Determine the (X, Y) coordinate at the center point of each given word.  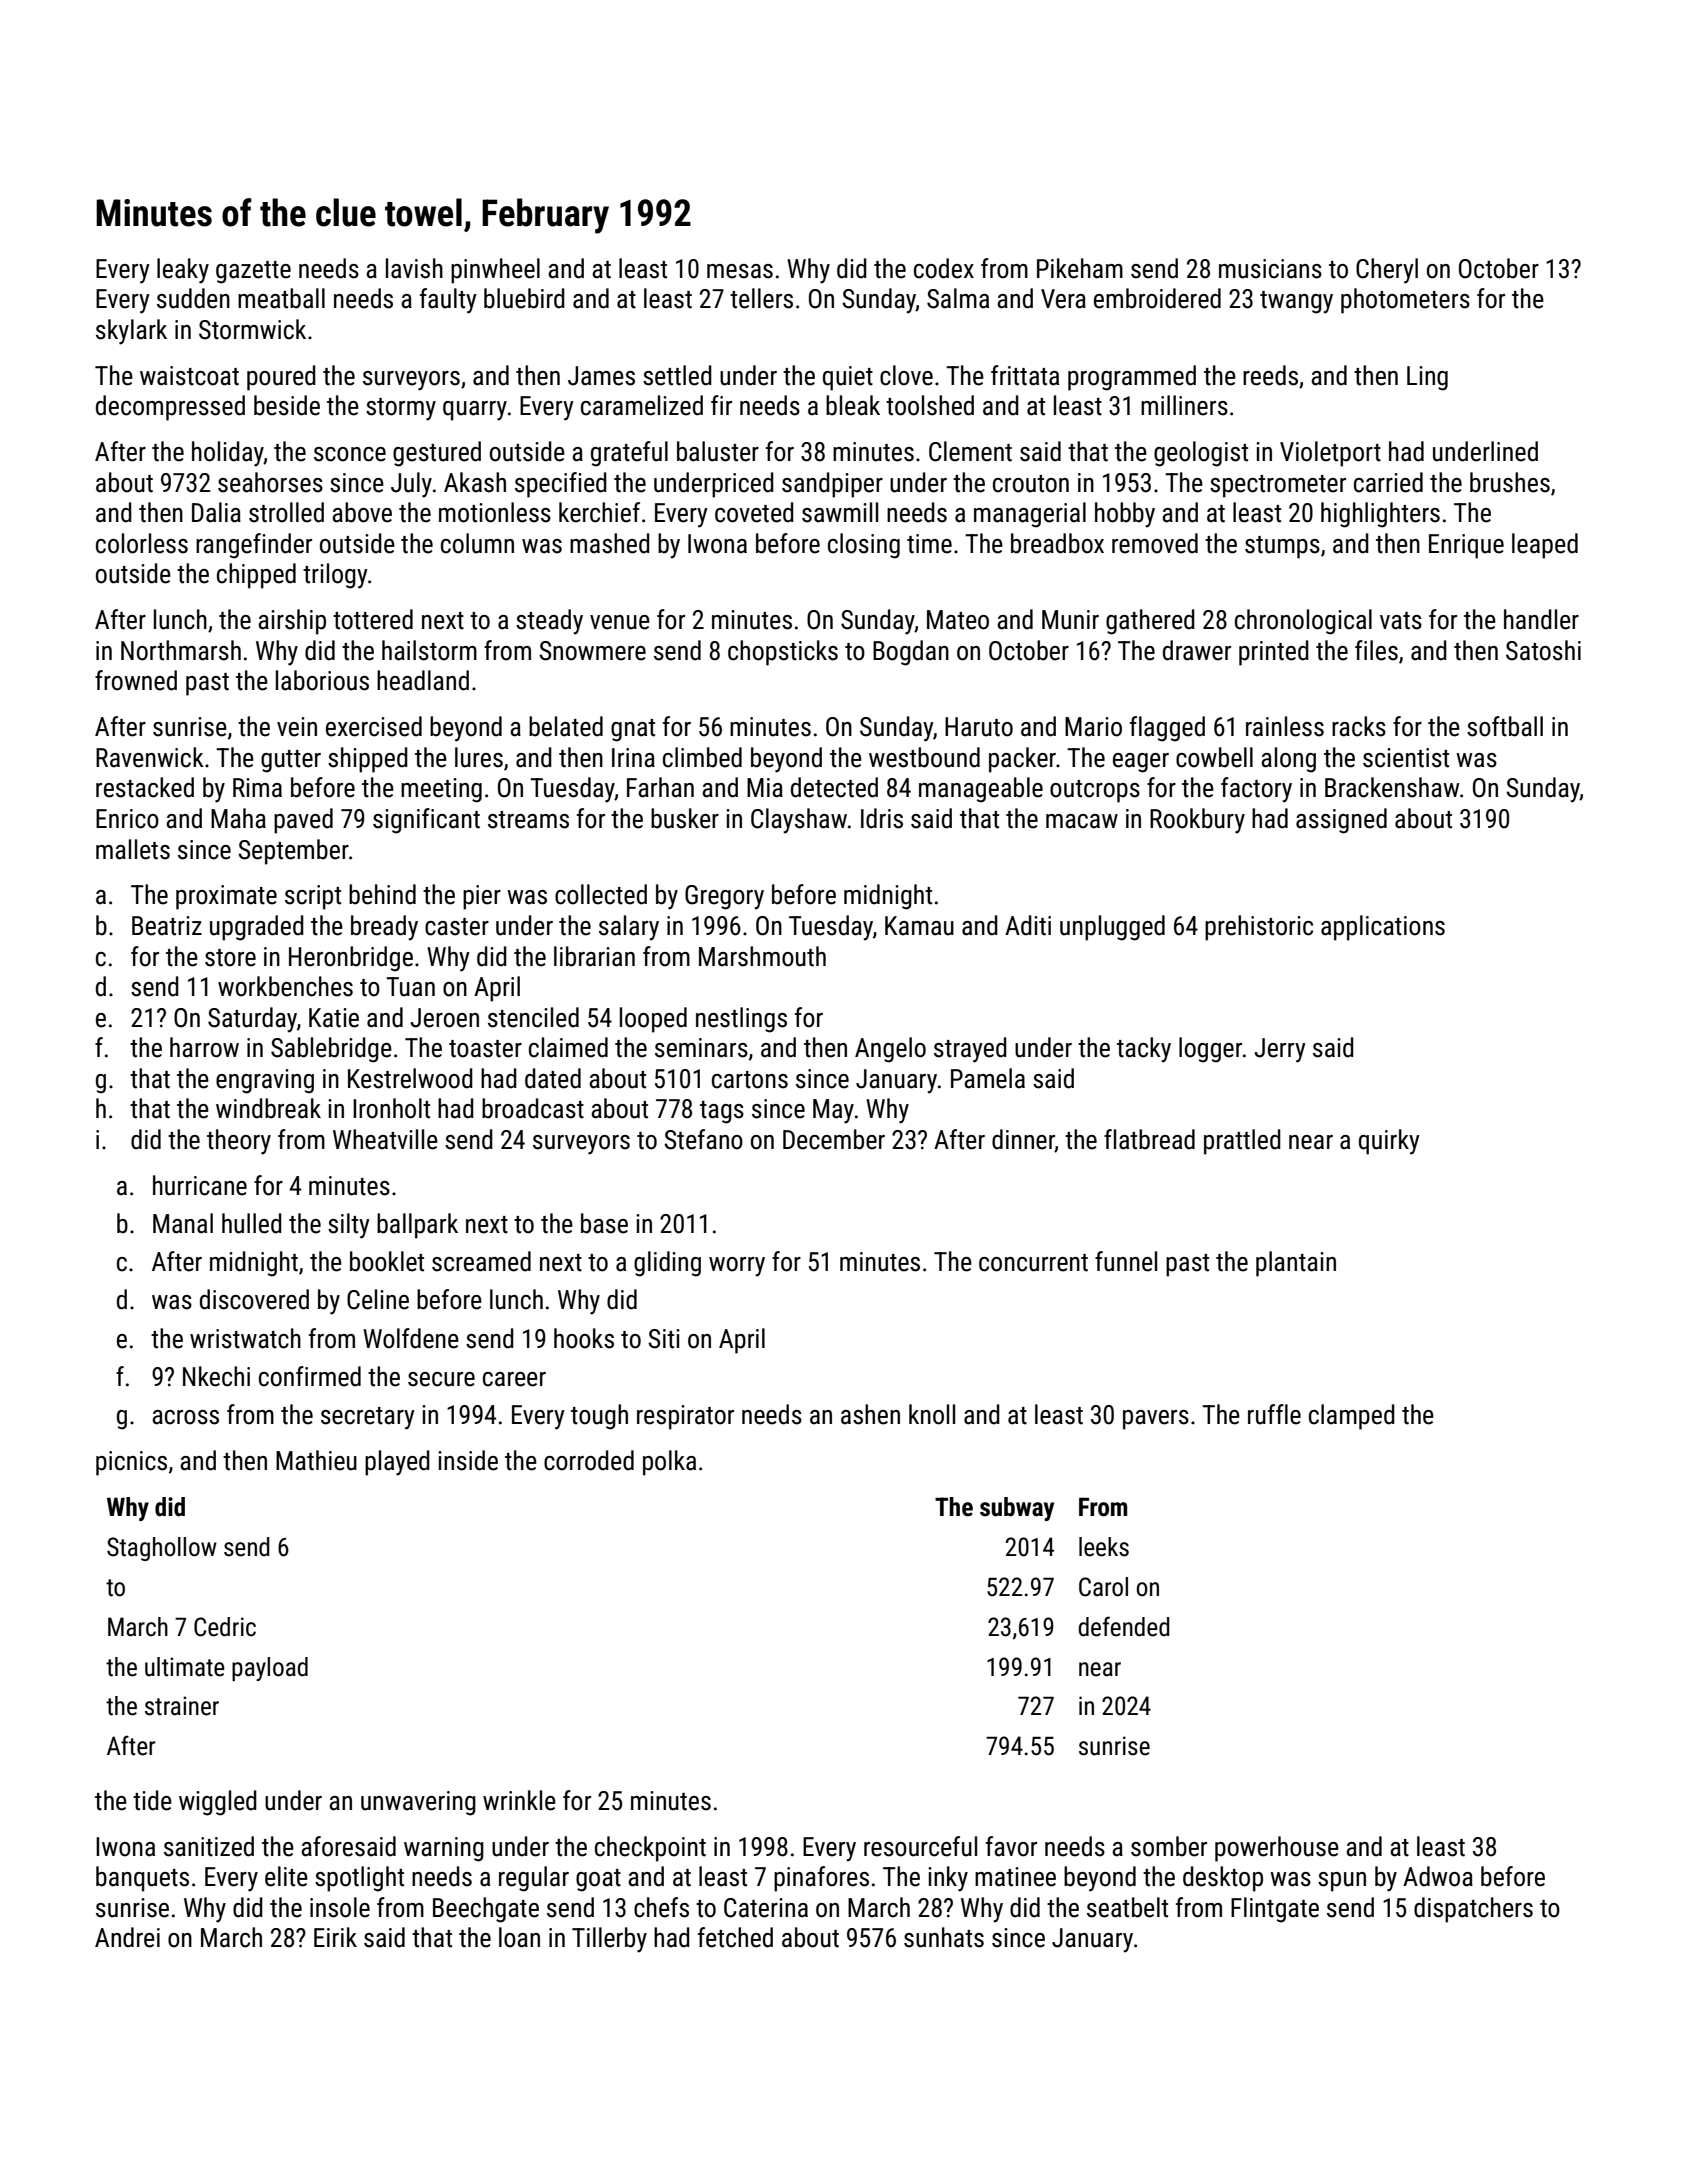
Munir (1070, 620)
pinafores (821, 1879)
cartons (750, 1080)
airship (292, 622)
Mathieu (316, 1460)
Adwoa (1438, 1876)
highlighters (1380, 515)
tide (152, 1800)
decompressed (170, 408)
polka (669, 1463)
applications (1383, 928)
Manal (183, 1223)
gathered (1150, 622)
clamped (1352, 1417)
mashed (610, 543)
